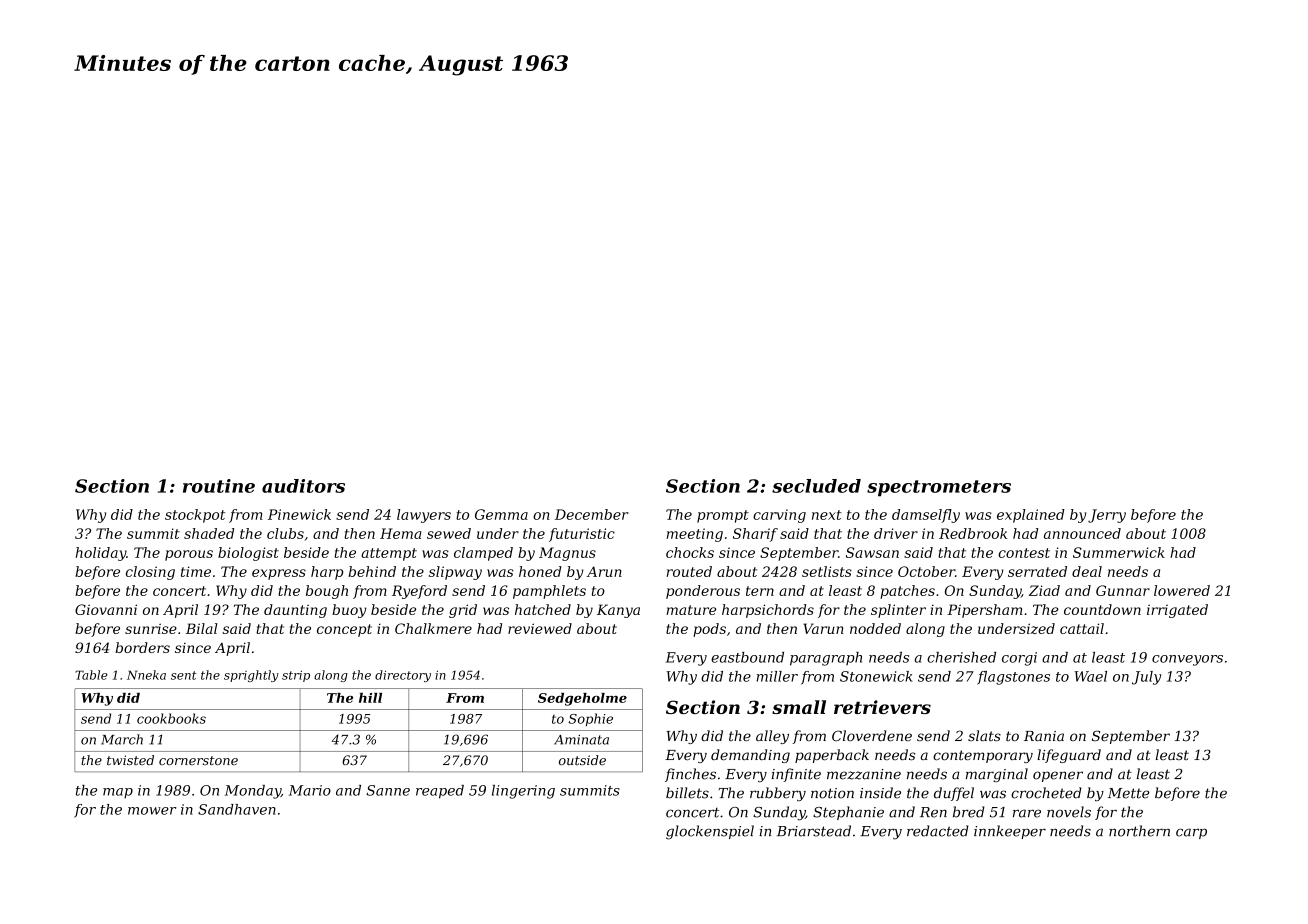 This screenshot has width=1308, height=924. What do you see at coordinates (710, 832) in the screenshot?
I see `glockenspiel` at bounding box center [710, 832].
